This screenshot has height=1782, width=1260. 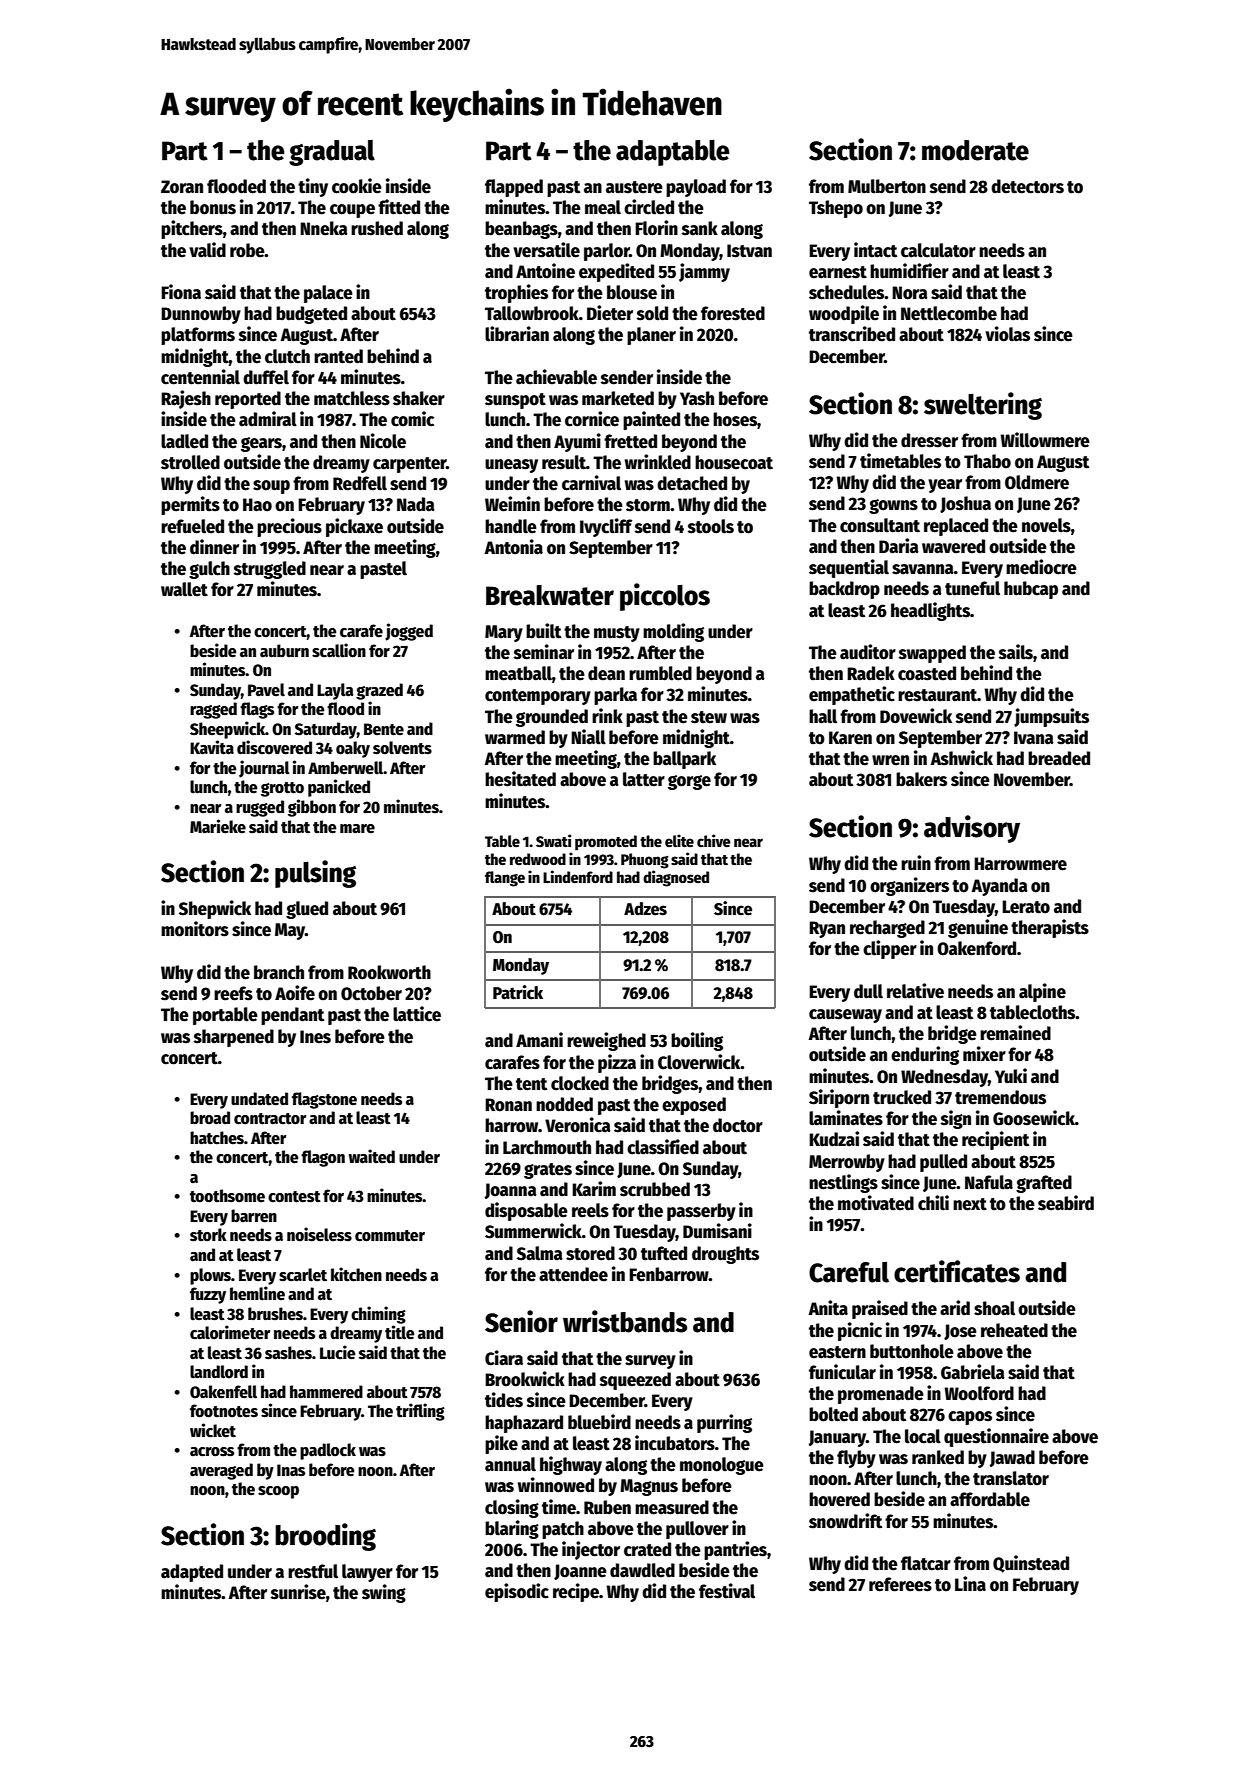 What do you see at coordinates (1016, 652) in the screenshot?
I see `sails` at bounding box center [1016, 652].
